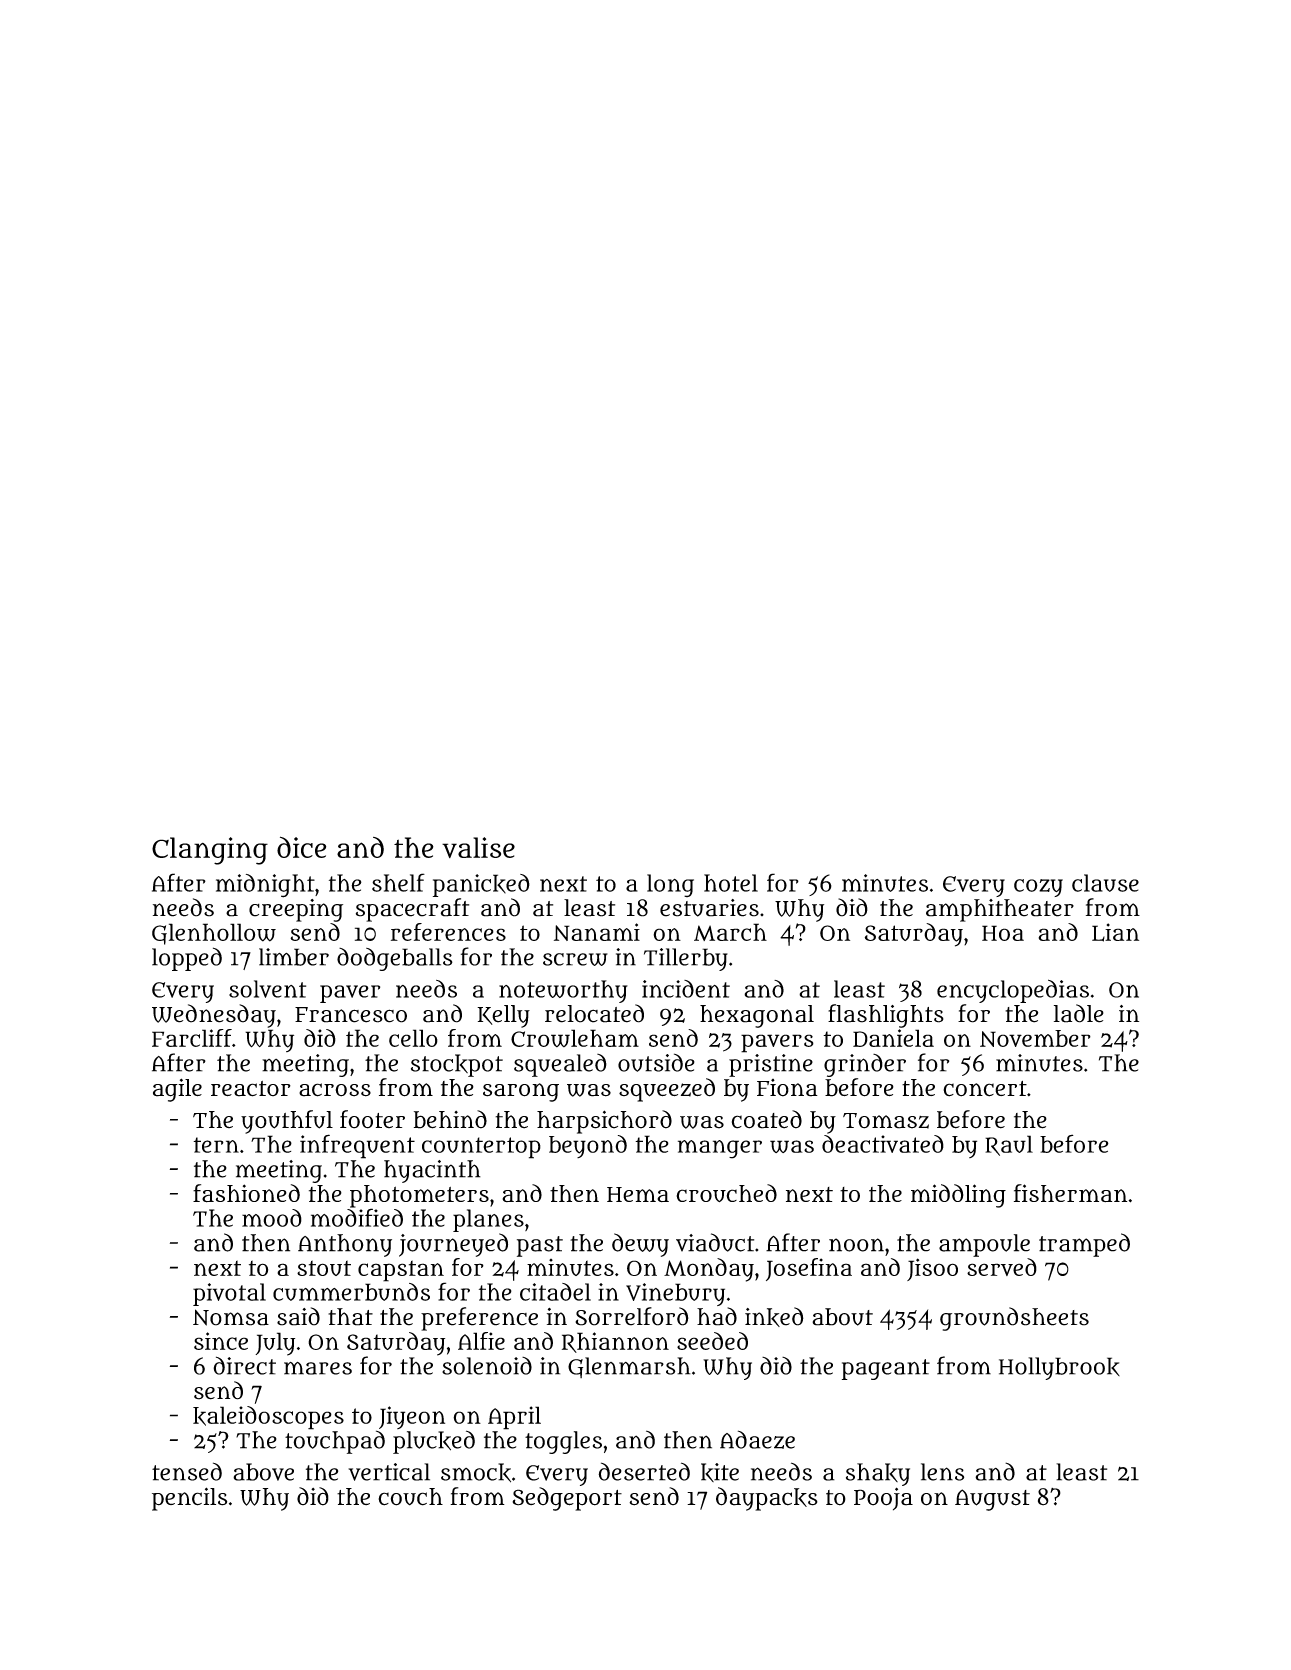 This document has height=1670, width=1291. Describe the element at coordinates (410, 1497) in the document. I see `couch` at that location.
